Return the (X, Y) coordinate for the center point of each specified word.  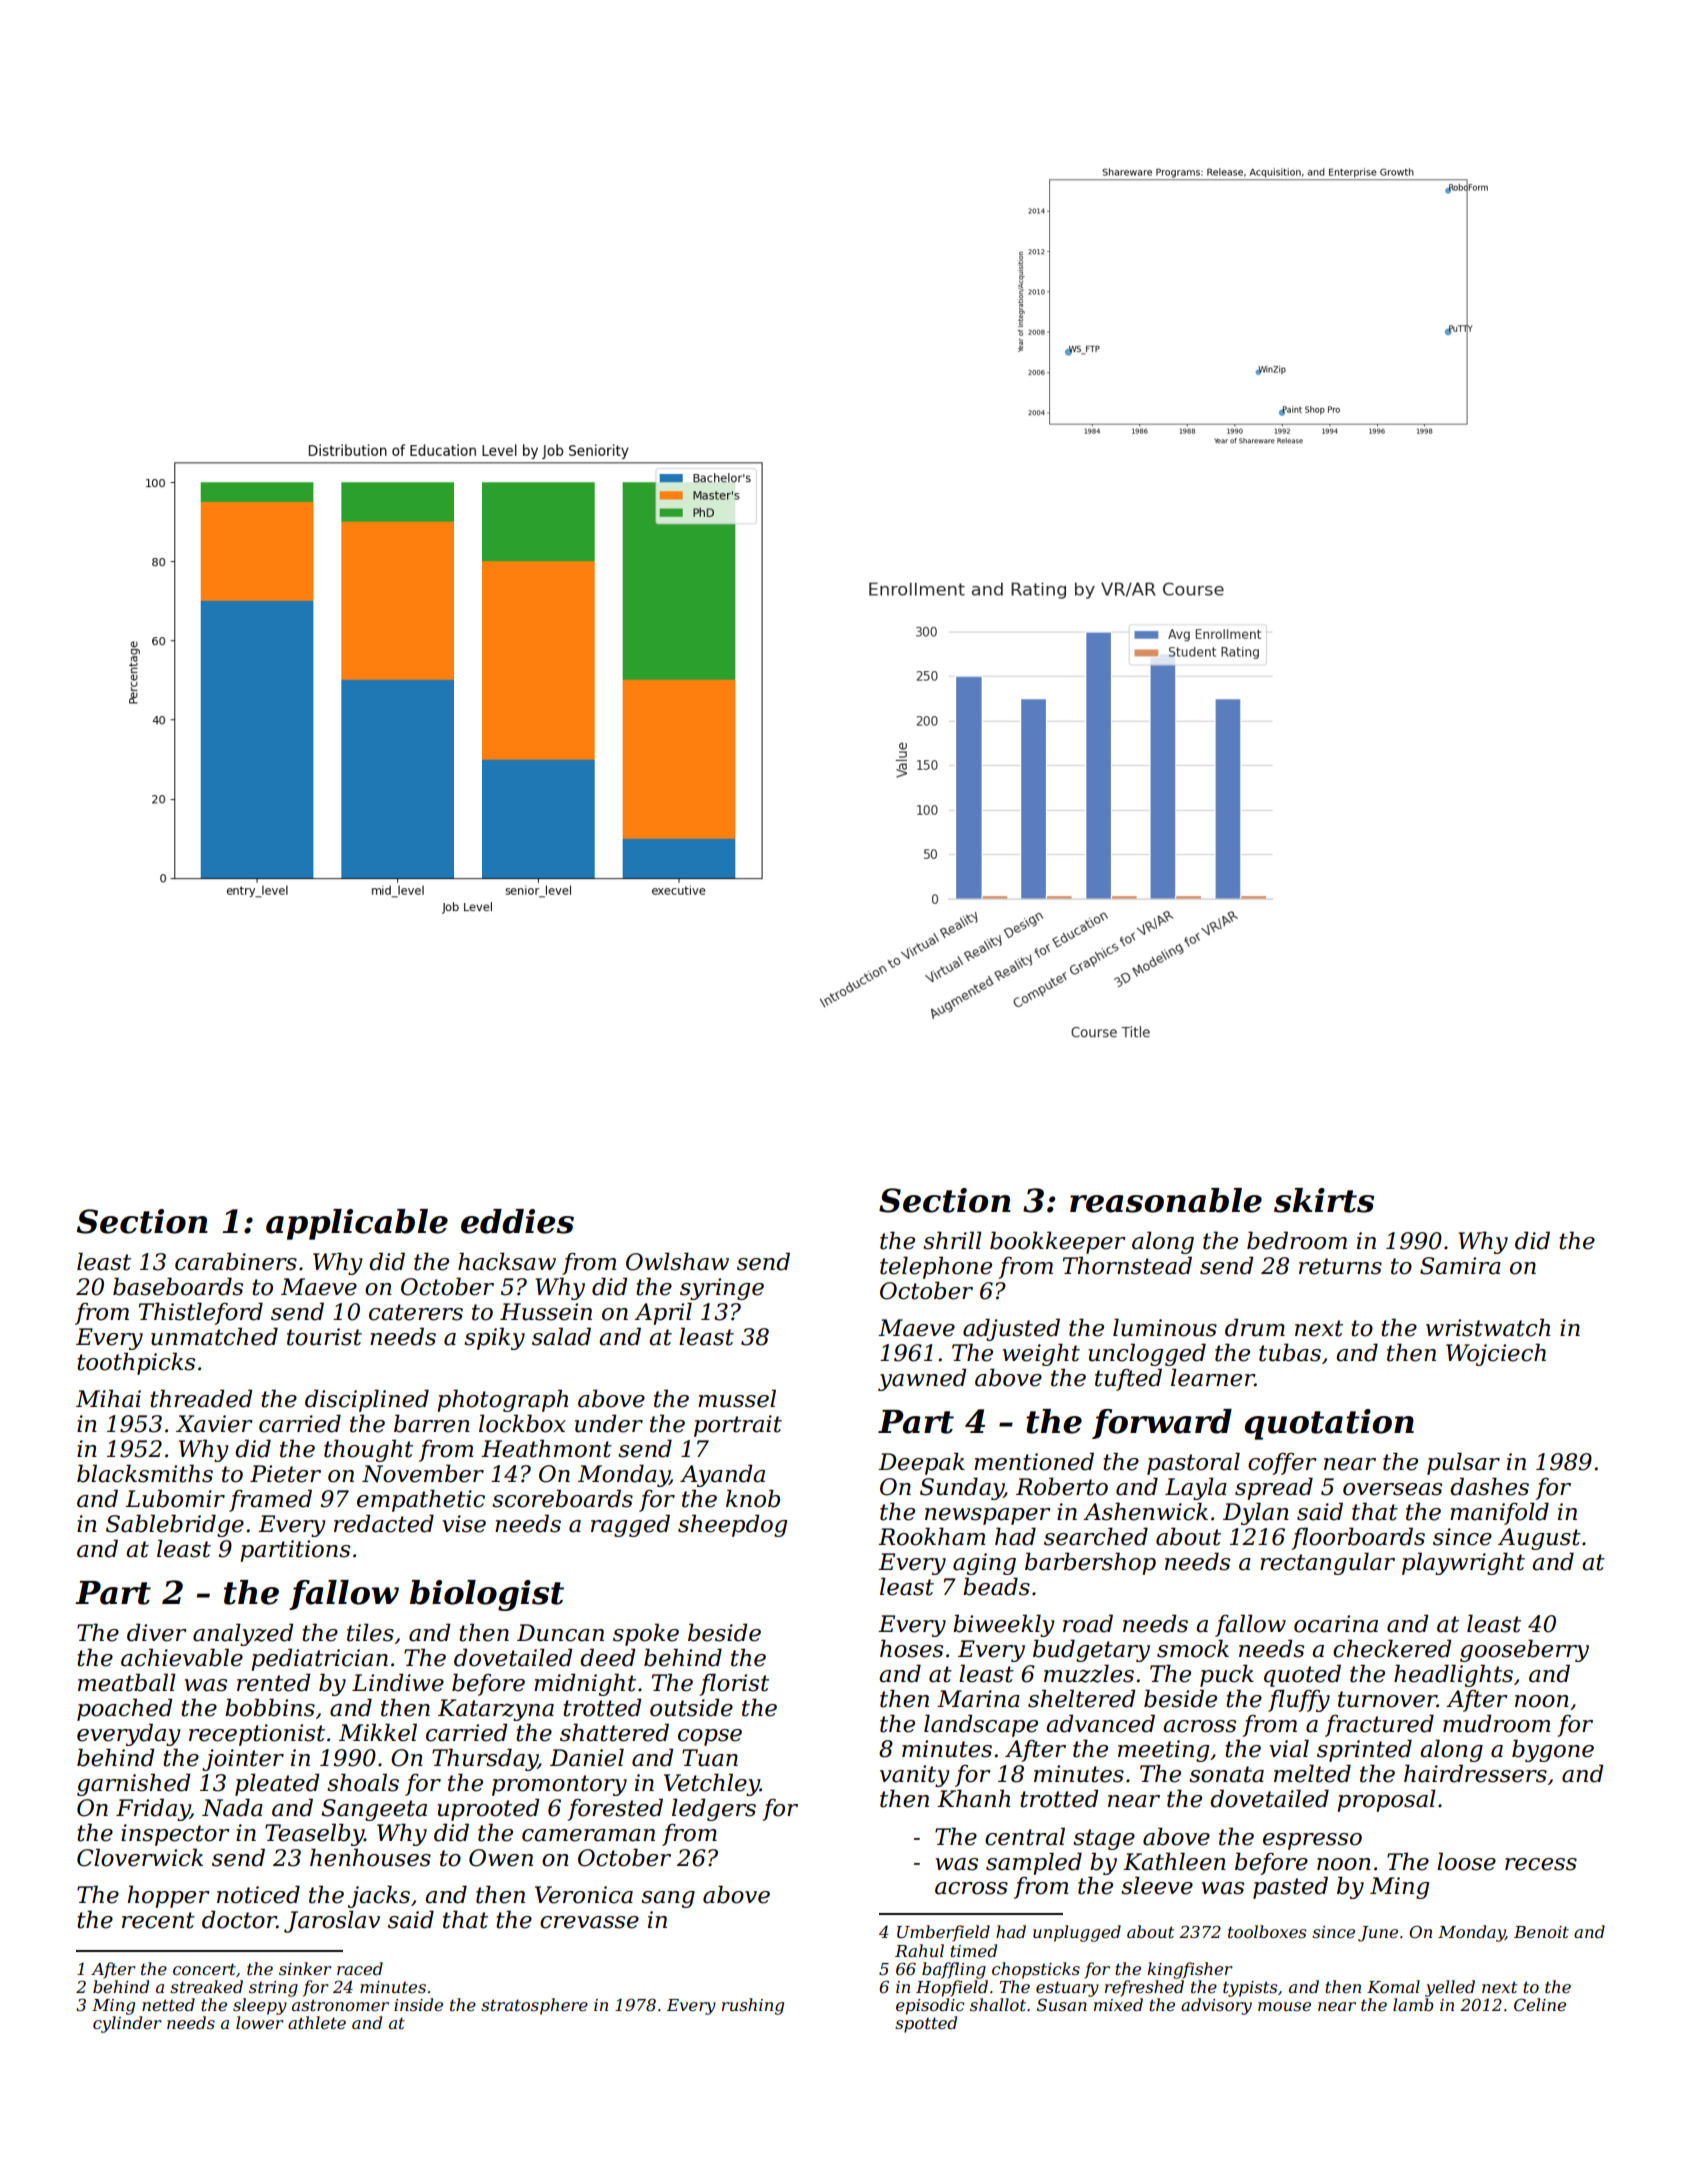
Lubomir (175, 1498)
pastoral (1193, 1463)
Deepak (921, 1463)
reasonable (1166, 1200)
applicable (357, 1224)
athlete (317, 2022)
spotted (926, 2024)
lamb (1413, 2004)
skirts (1324, 1200)
